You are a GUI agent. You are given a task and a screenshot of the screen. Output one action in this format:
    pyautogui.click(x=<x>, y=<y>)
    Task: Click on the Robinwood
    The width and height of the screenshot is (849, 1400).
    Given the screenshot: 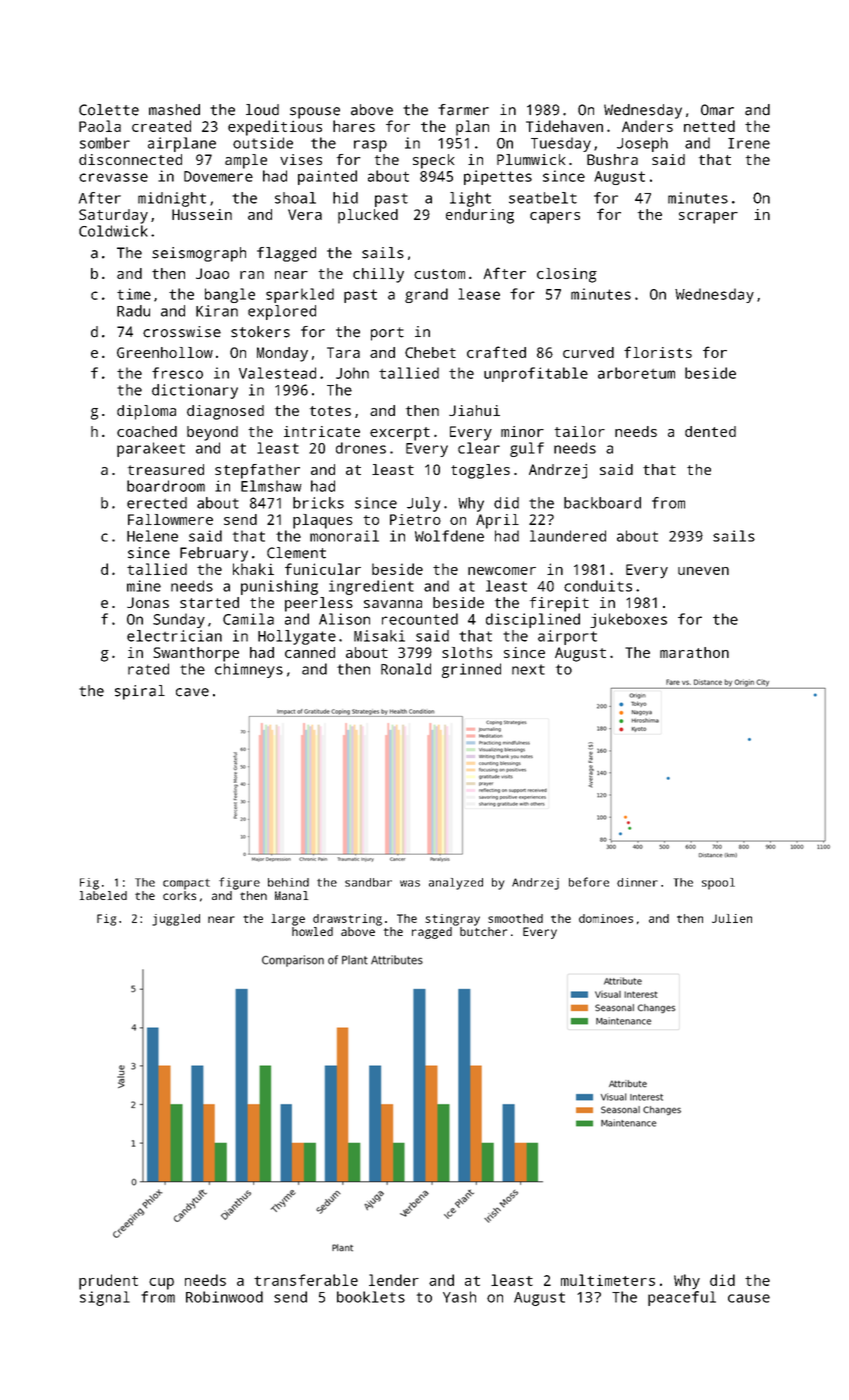 What is the action you would take?
    pyautogui.click(x=224, y=1297)
